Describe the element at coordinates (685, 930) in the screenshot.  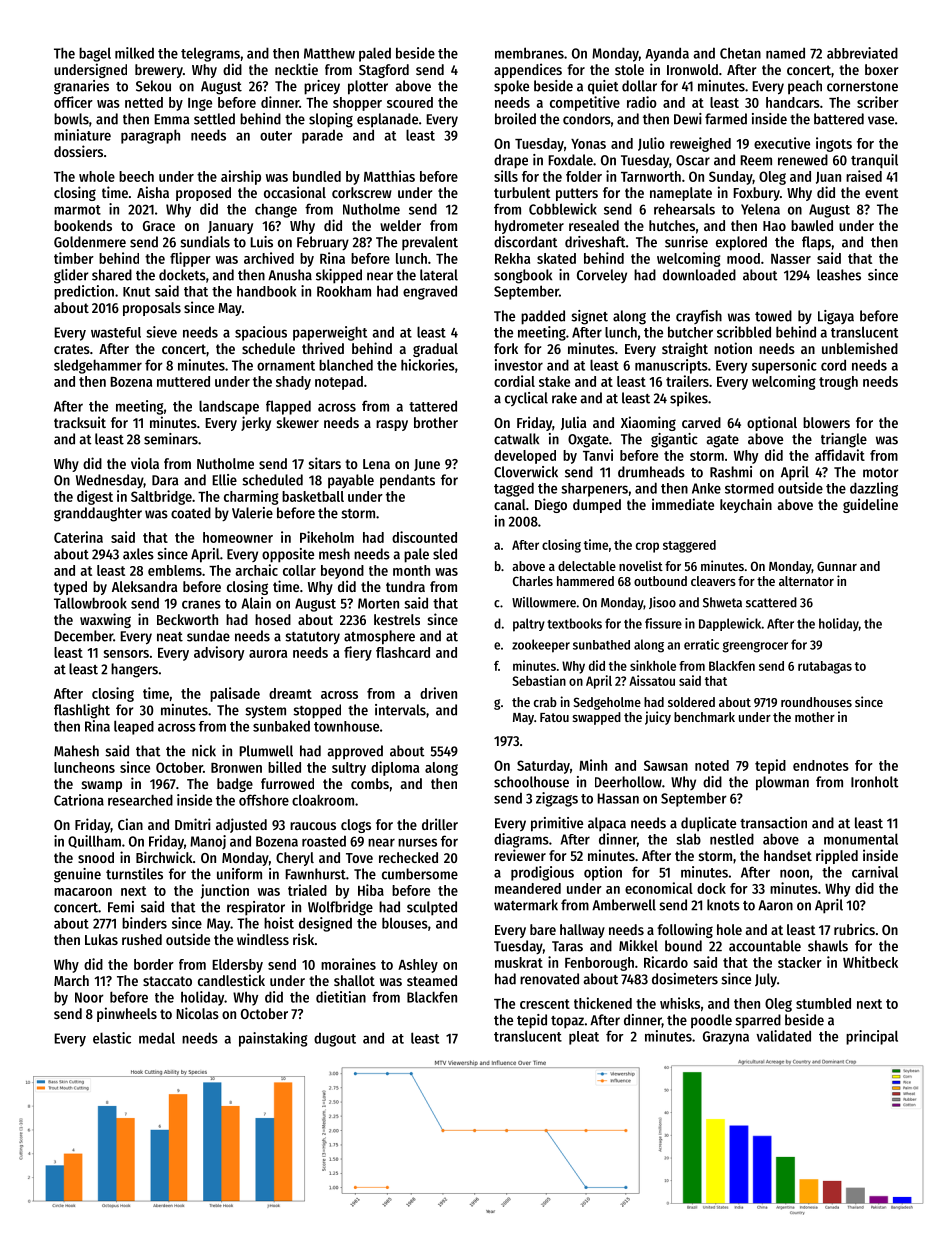
I see `following` at that location.
